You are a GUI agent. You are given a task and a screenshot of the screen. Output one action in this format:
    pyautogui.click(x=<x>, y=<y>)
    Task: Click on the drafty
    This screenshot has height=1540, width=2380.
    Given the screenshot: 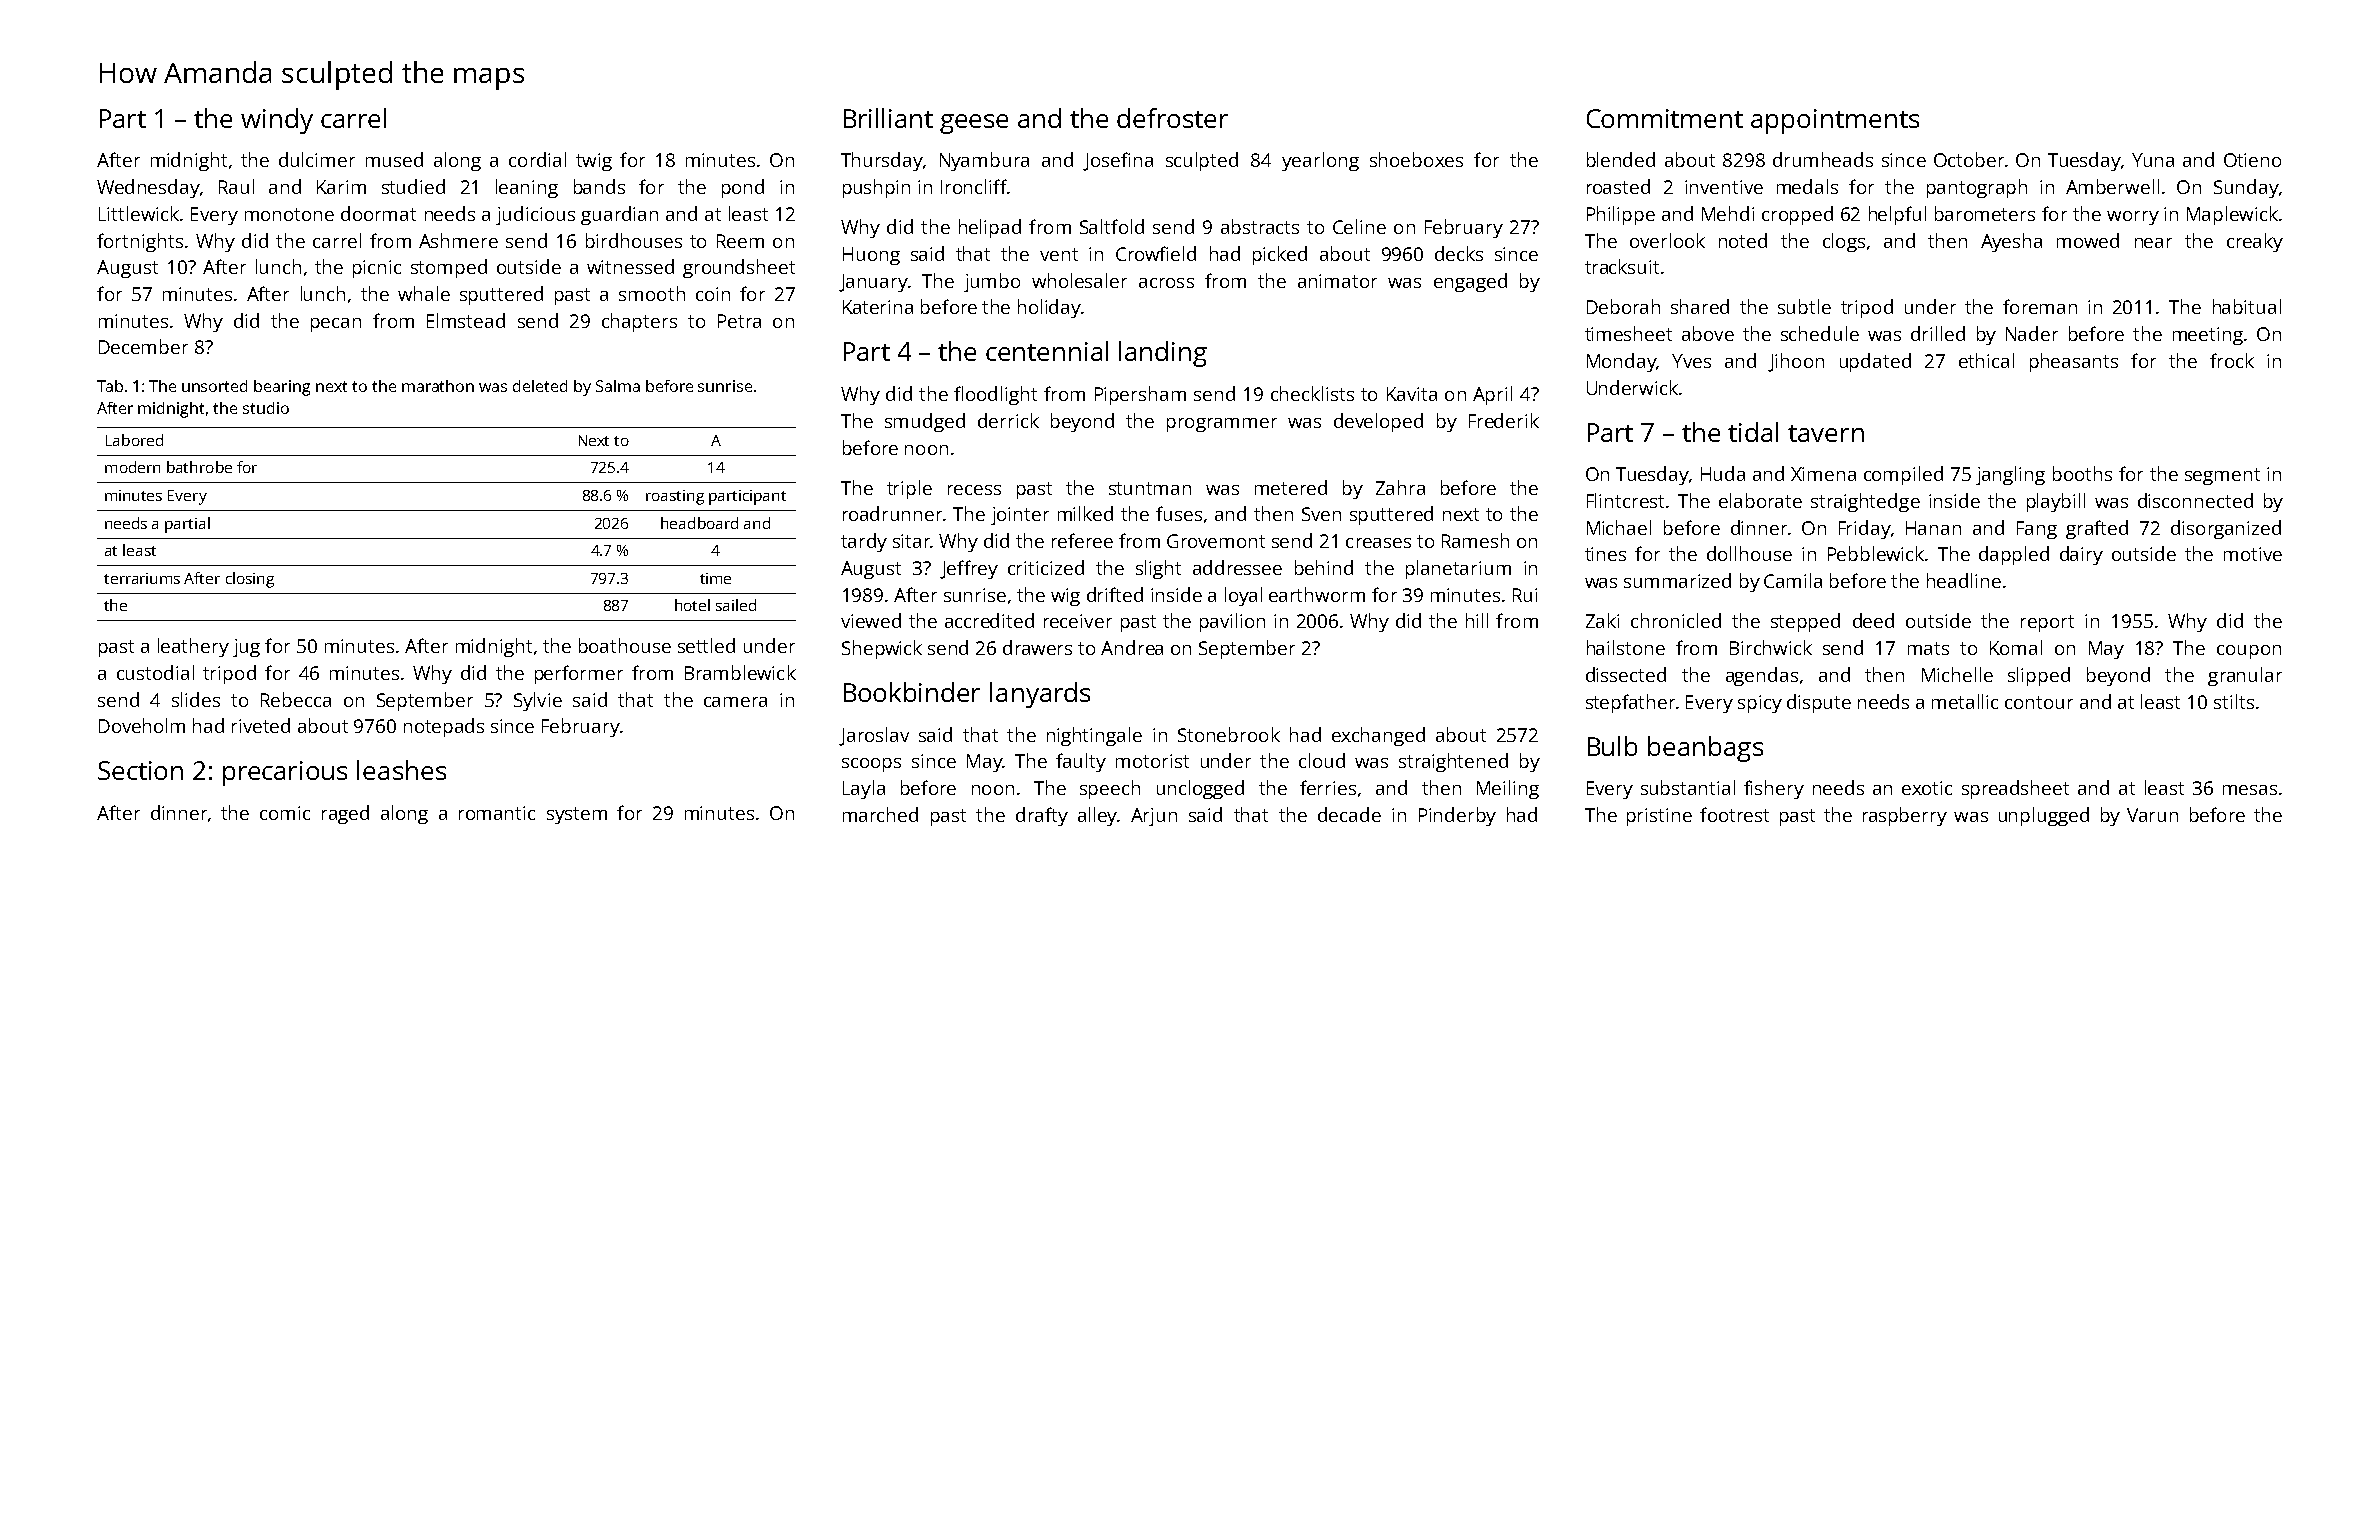 What is the action you would take?
    pyautogui.click(x=1042, y=816)
